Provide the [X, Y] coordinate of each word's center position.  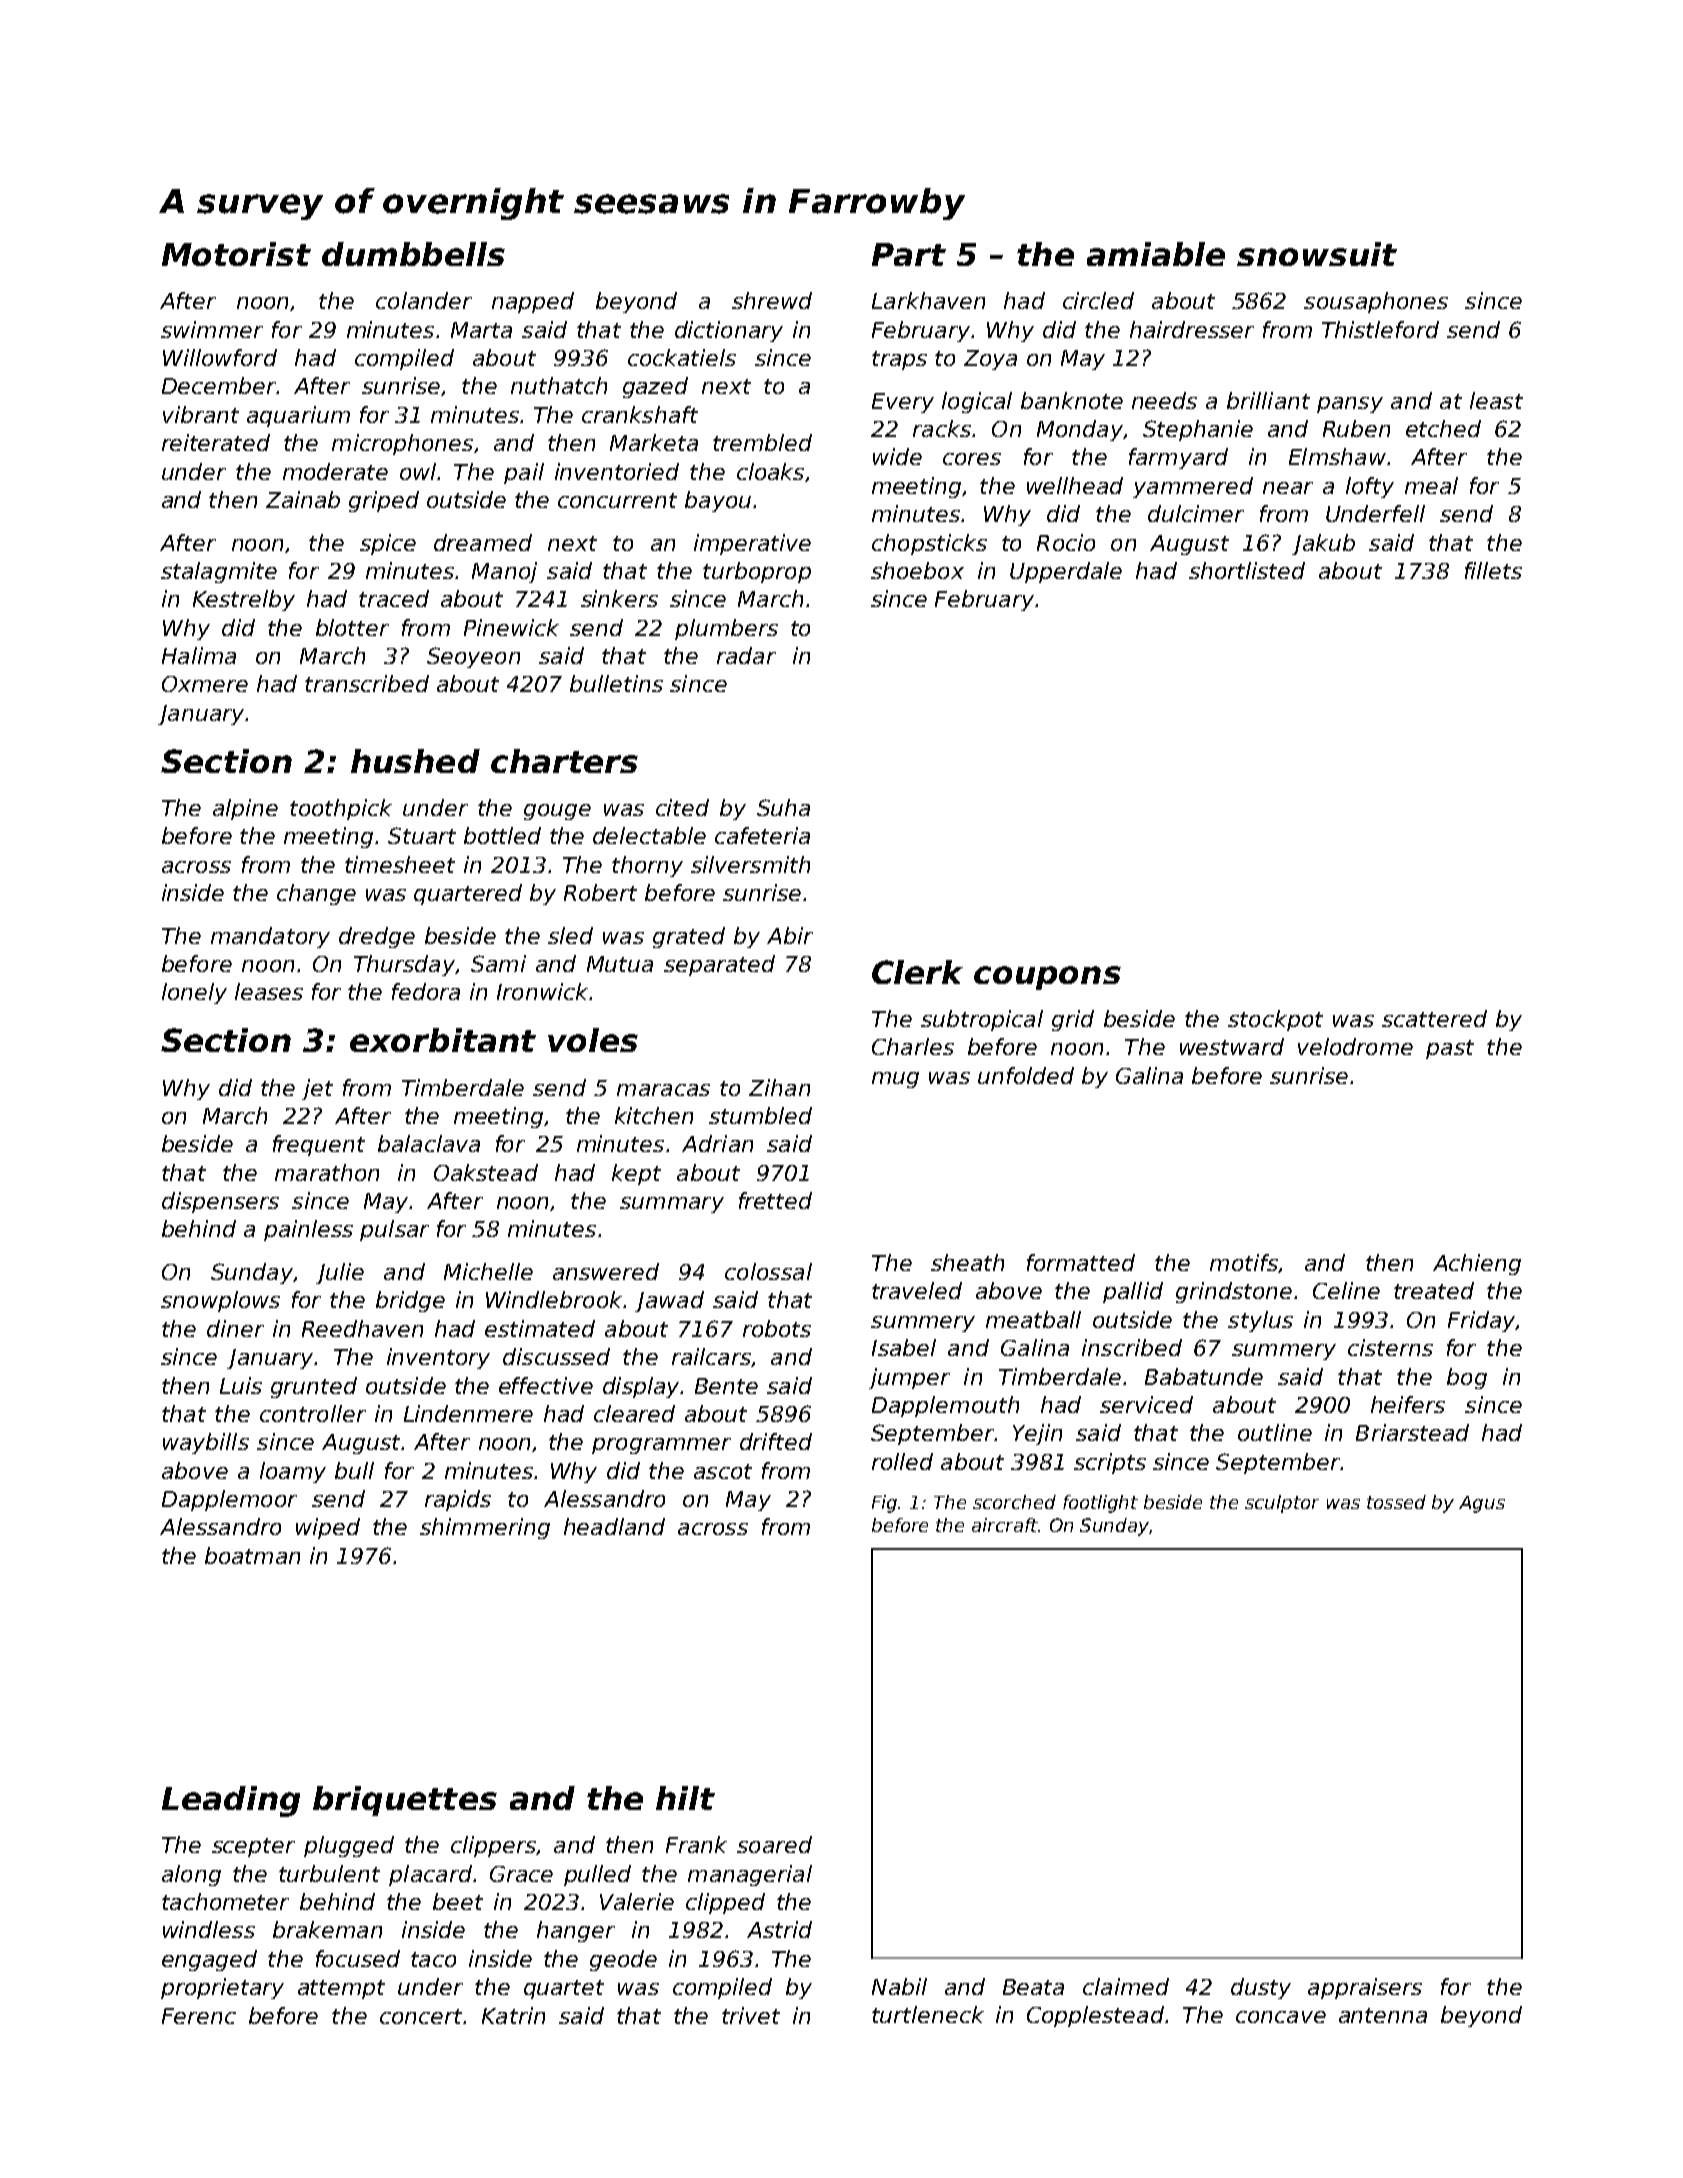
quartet [564, 1989]
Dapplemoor [229, 1500]
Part [909, 254]
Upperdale [1066, 572]
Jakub [1323, 544]
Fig [885, 1504]
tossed [1396, 1502]
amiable [1156, 254]
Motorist [236, 254]
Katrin [513, 2015]
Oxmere [205, 684]
